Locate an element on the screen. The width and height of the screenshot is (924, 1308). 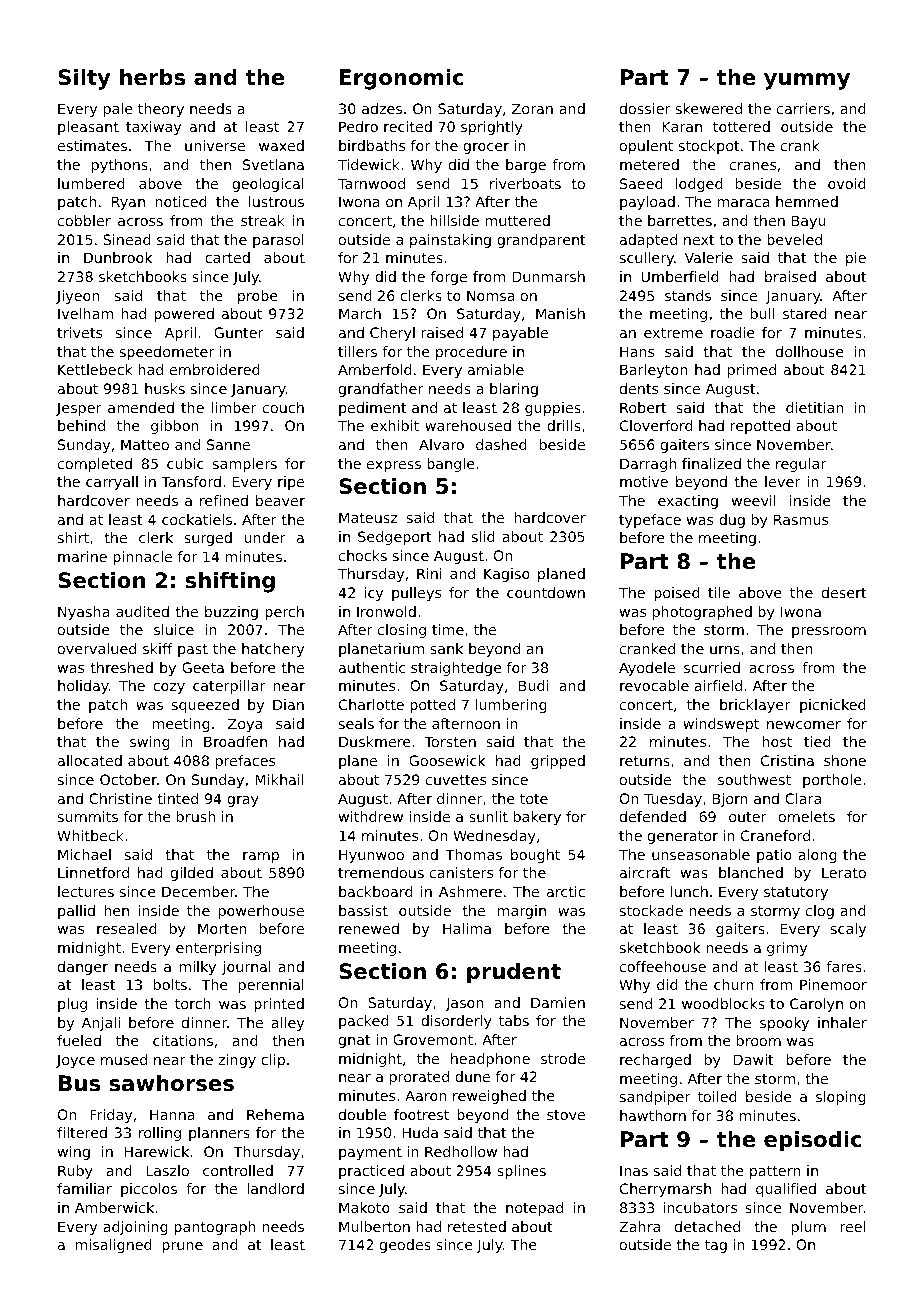
countdown is located at coordinates (546, 592).
